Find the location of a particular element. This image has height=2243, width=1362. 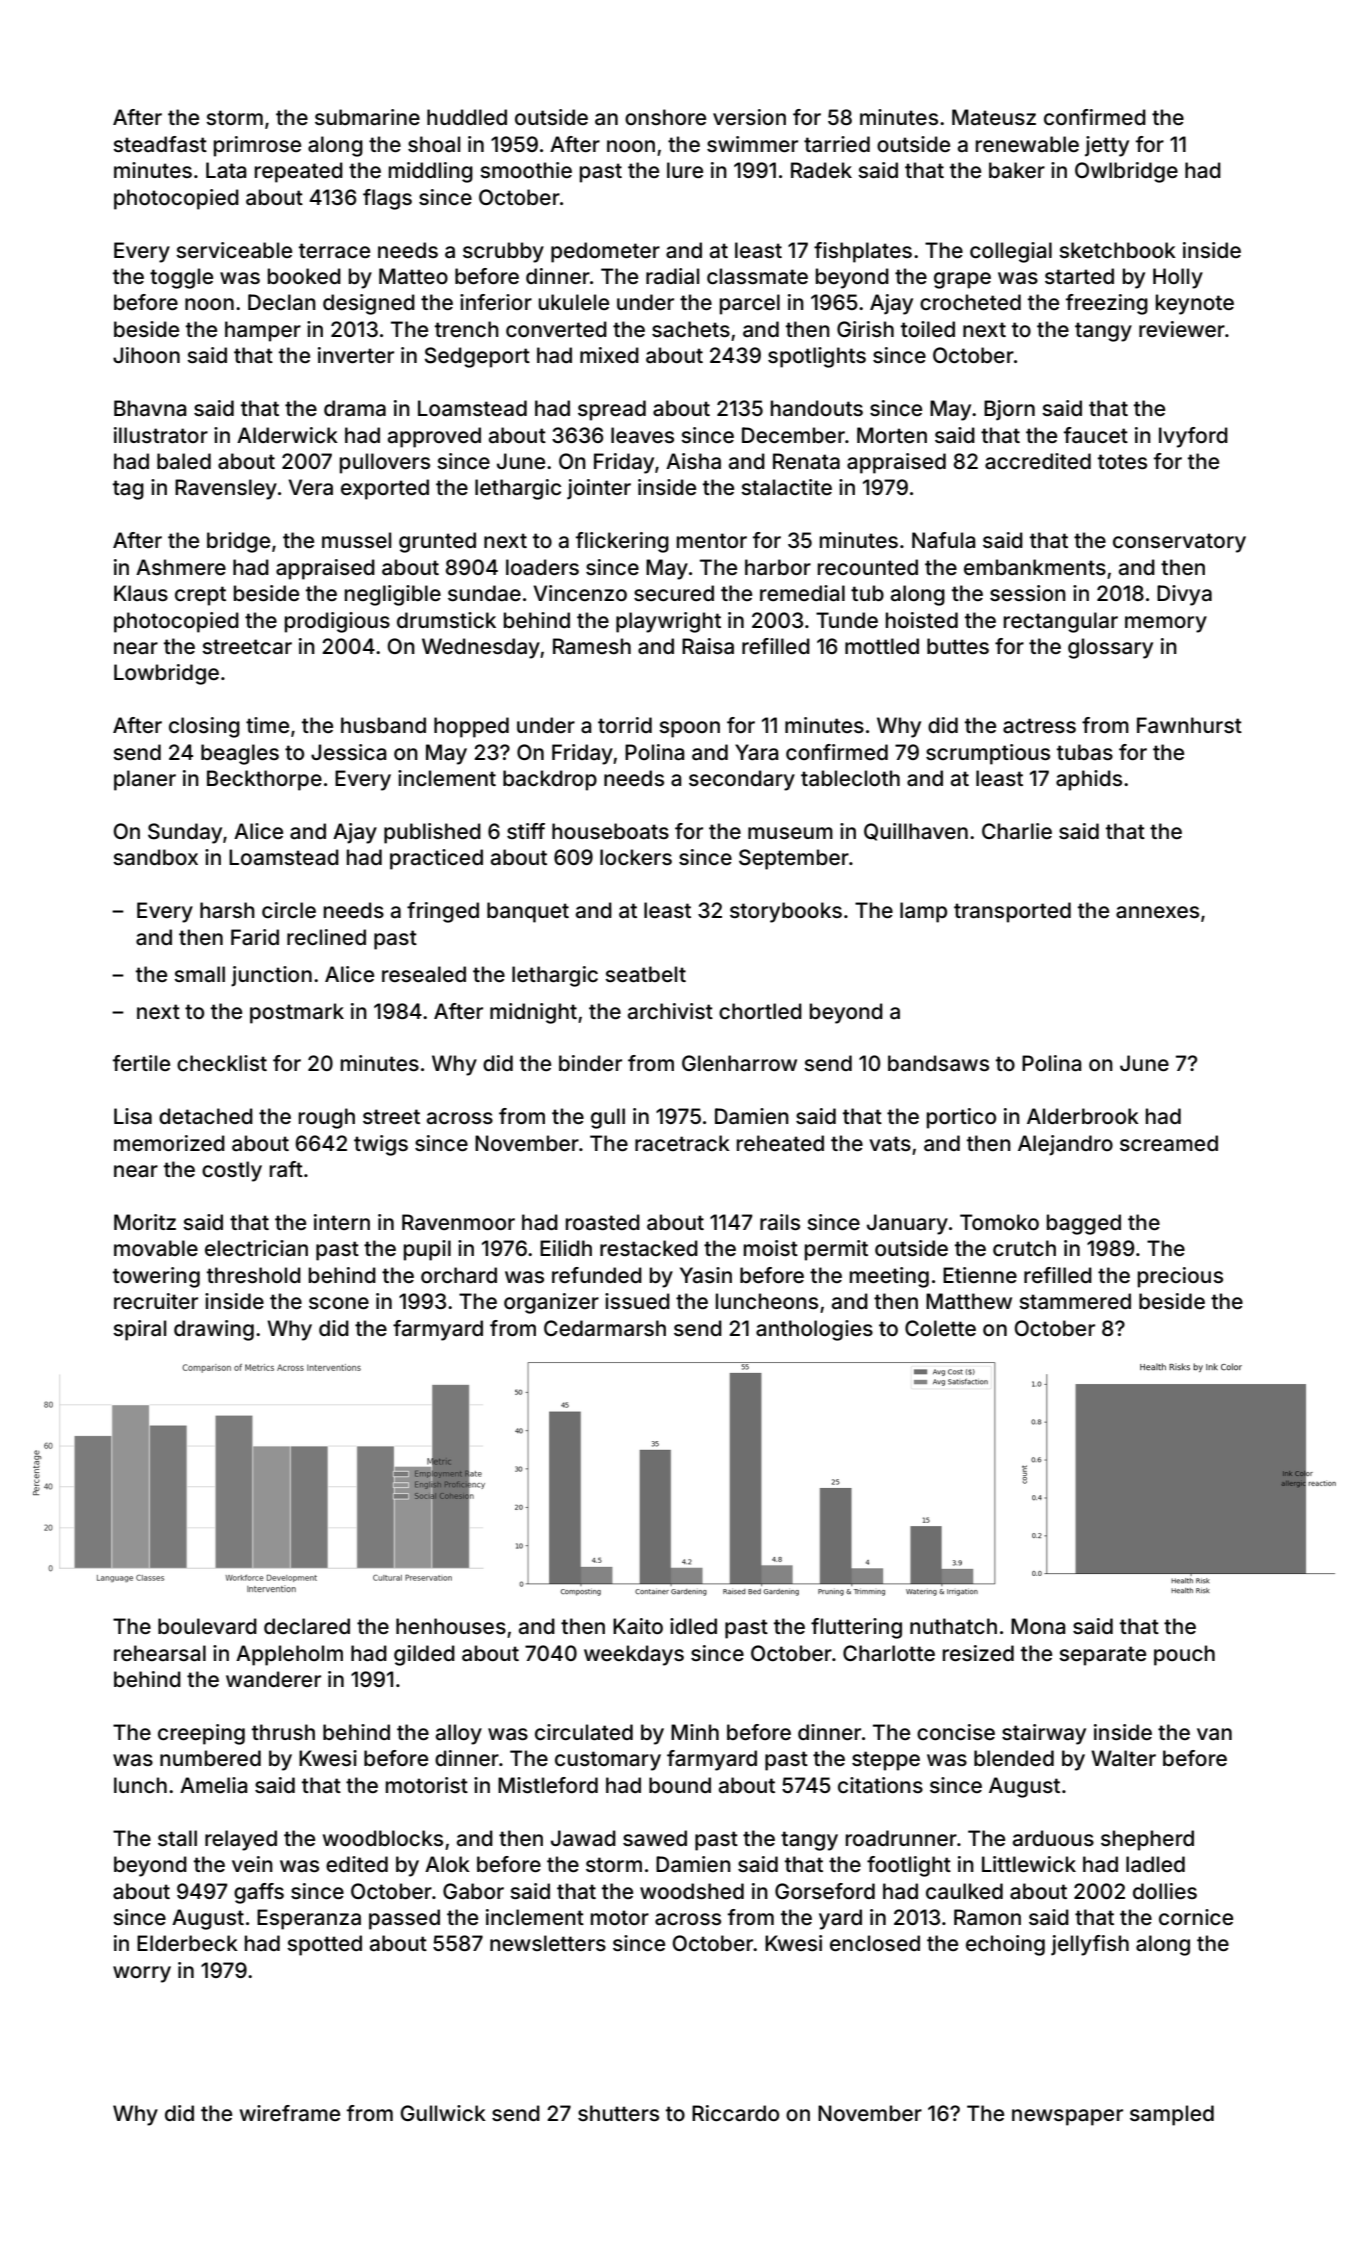

organizer is located at coordinates (551, 1303).
